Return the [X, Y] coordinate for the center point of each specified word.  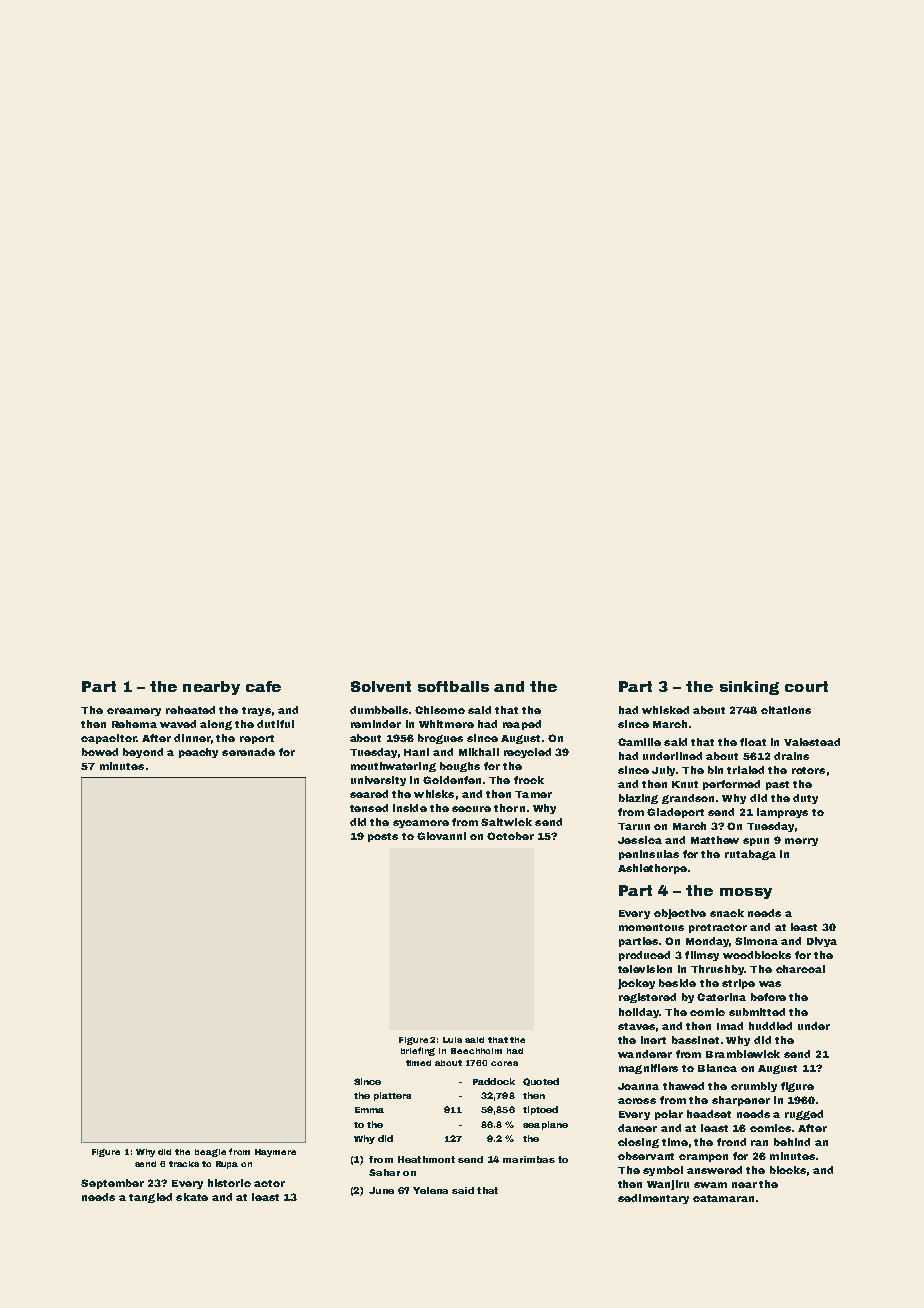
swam [710, 1185]
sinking [749, 688]
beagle [210, 1153]
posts [383, 837]
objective [680, 914]
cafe [263, 686]
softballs [453, 686]
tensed [369, 808]
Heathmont [426, 1159]
